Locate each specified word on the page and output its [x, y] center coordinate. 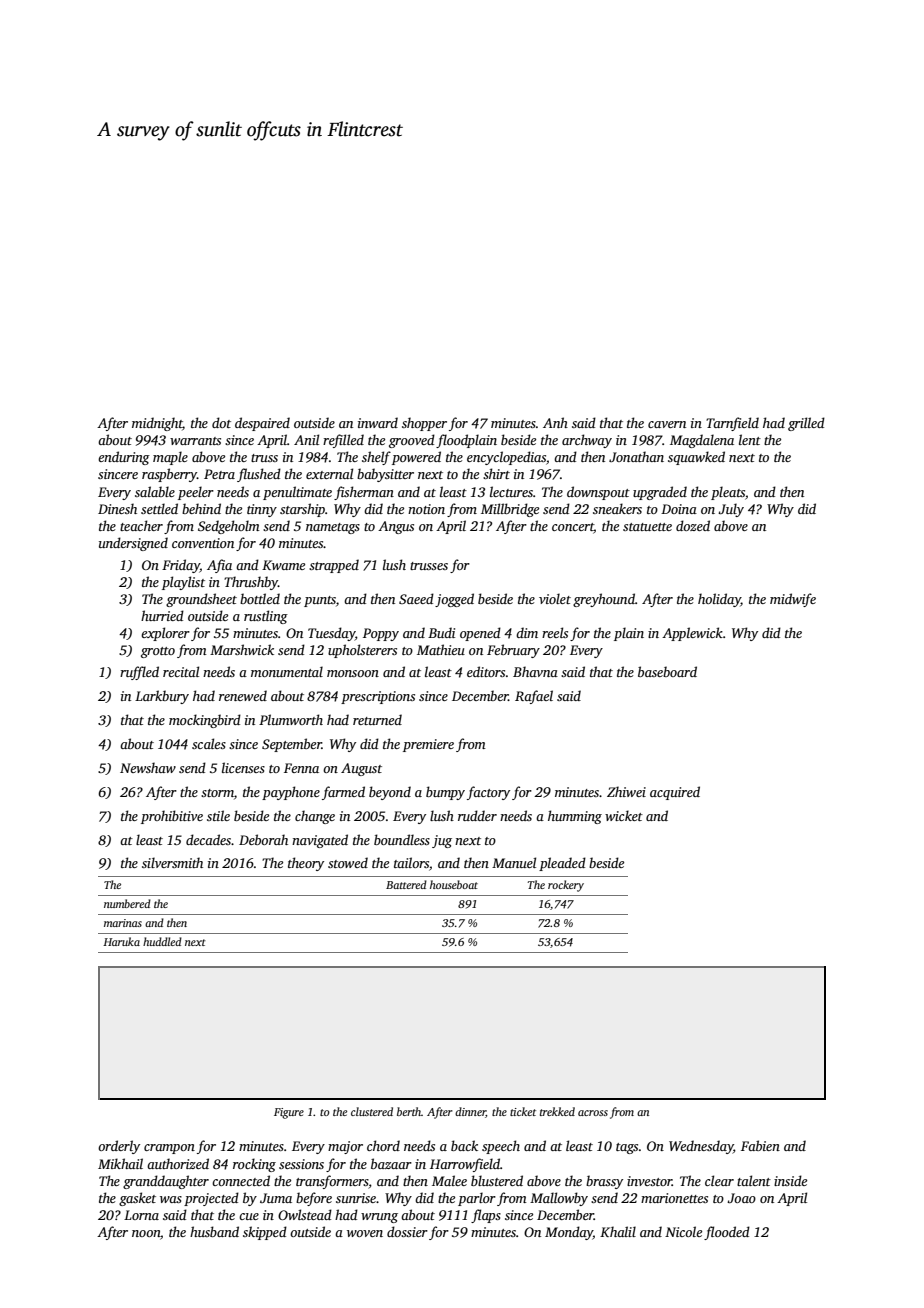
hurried [162, 615]
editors [486, 671]
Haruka [121, 941]
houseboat [454, 884]
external [329, 473]
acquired [675, 793]
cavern [667, 424]
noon [146, 1233]
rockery [566, 886]
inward [378, 422]
